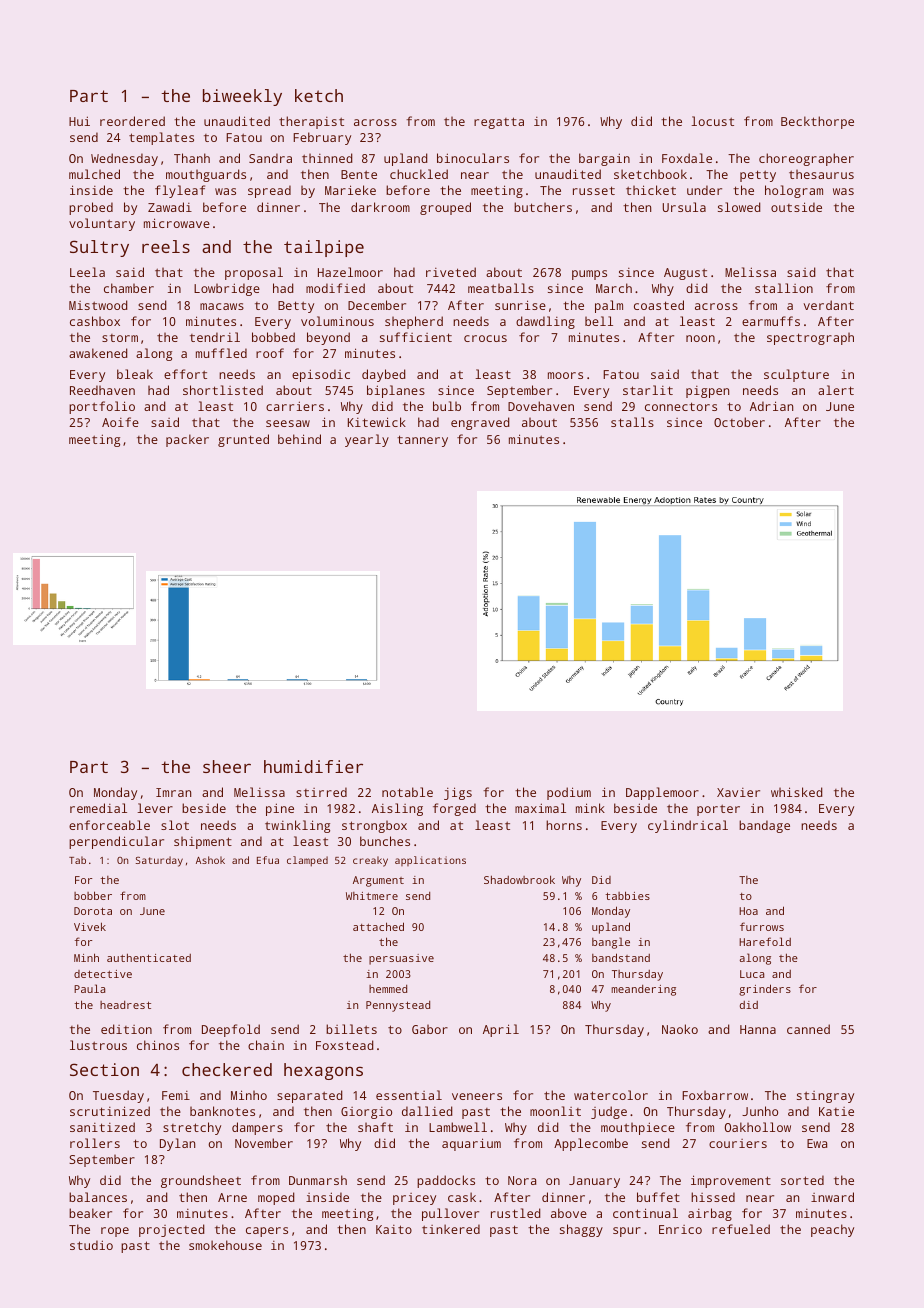  I want to click on sheer, so click(227, 766).
